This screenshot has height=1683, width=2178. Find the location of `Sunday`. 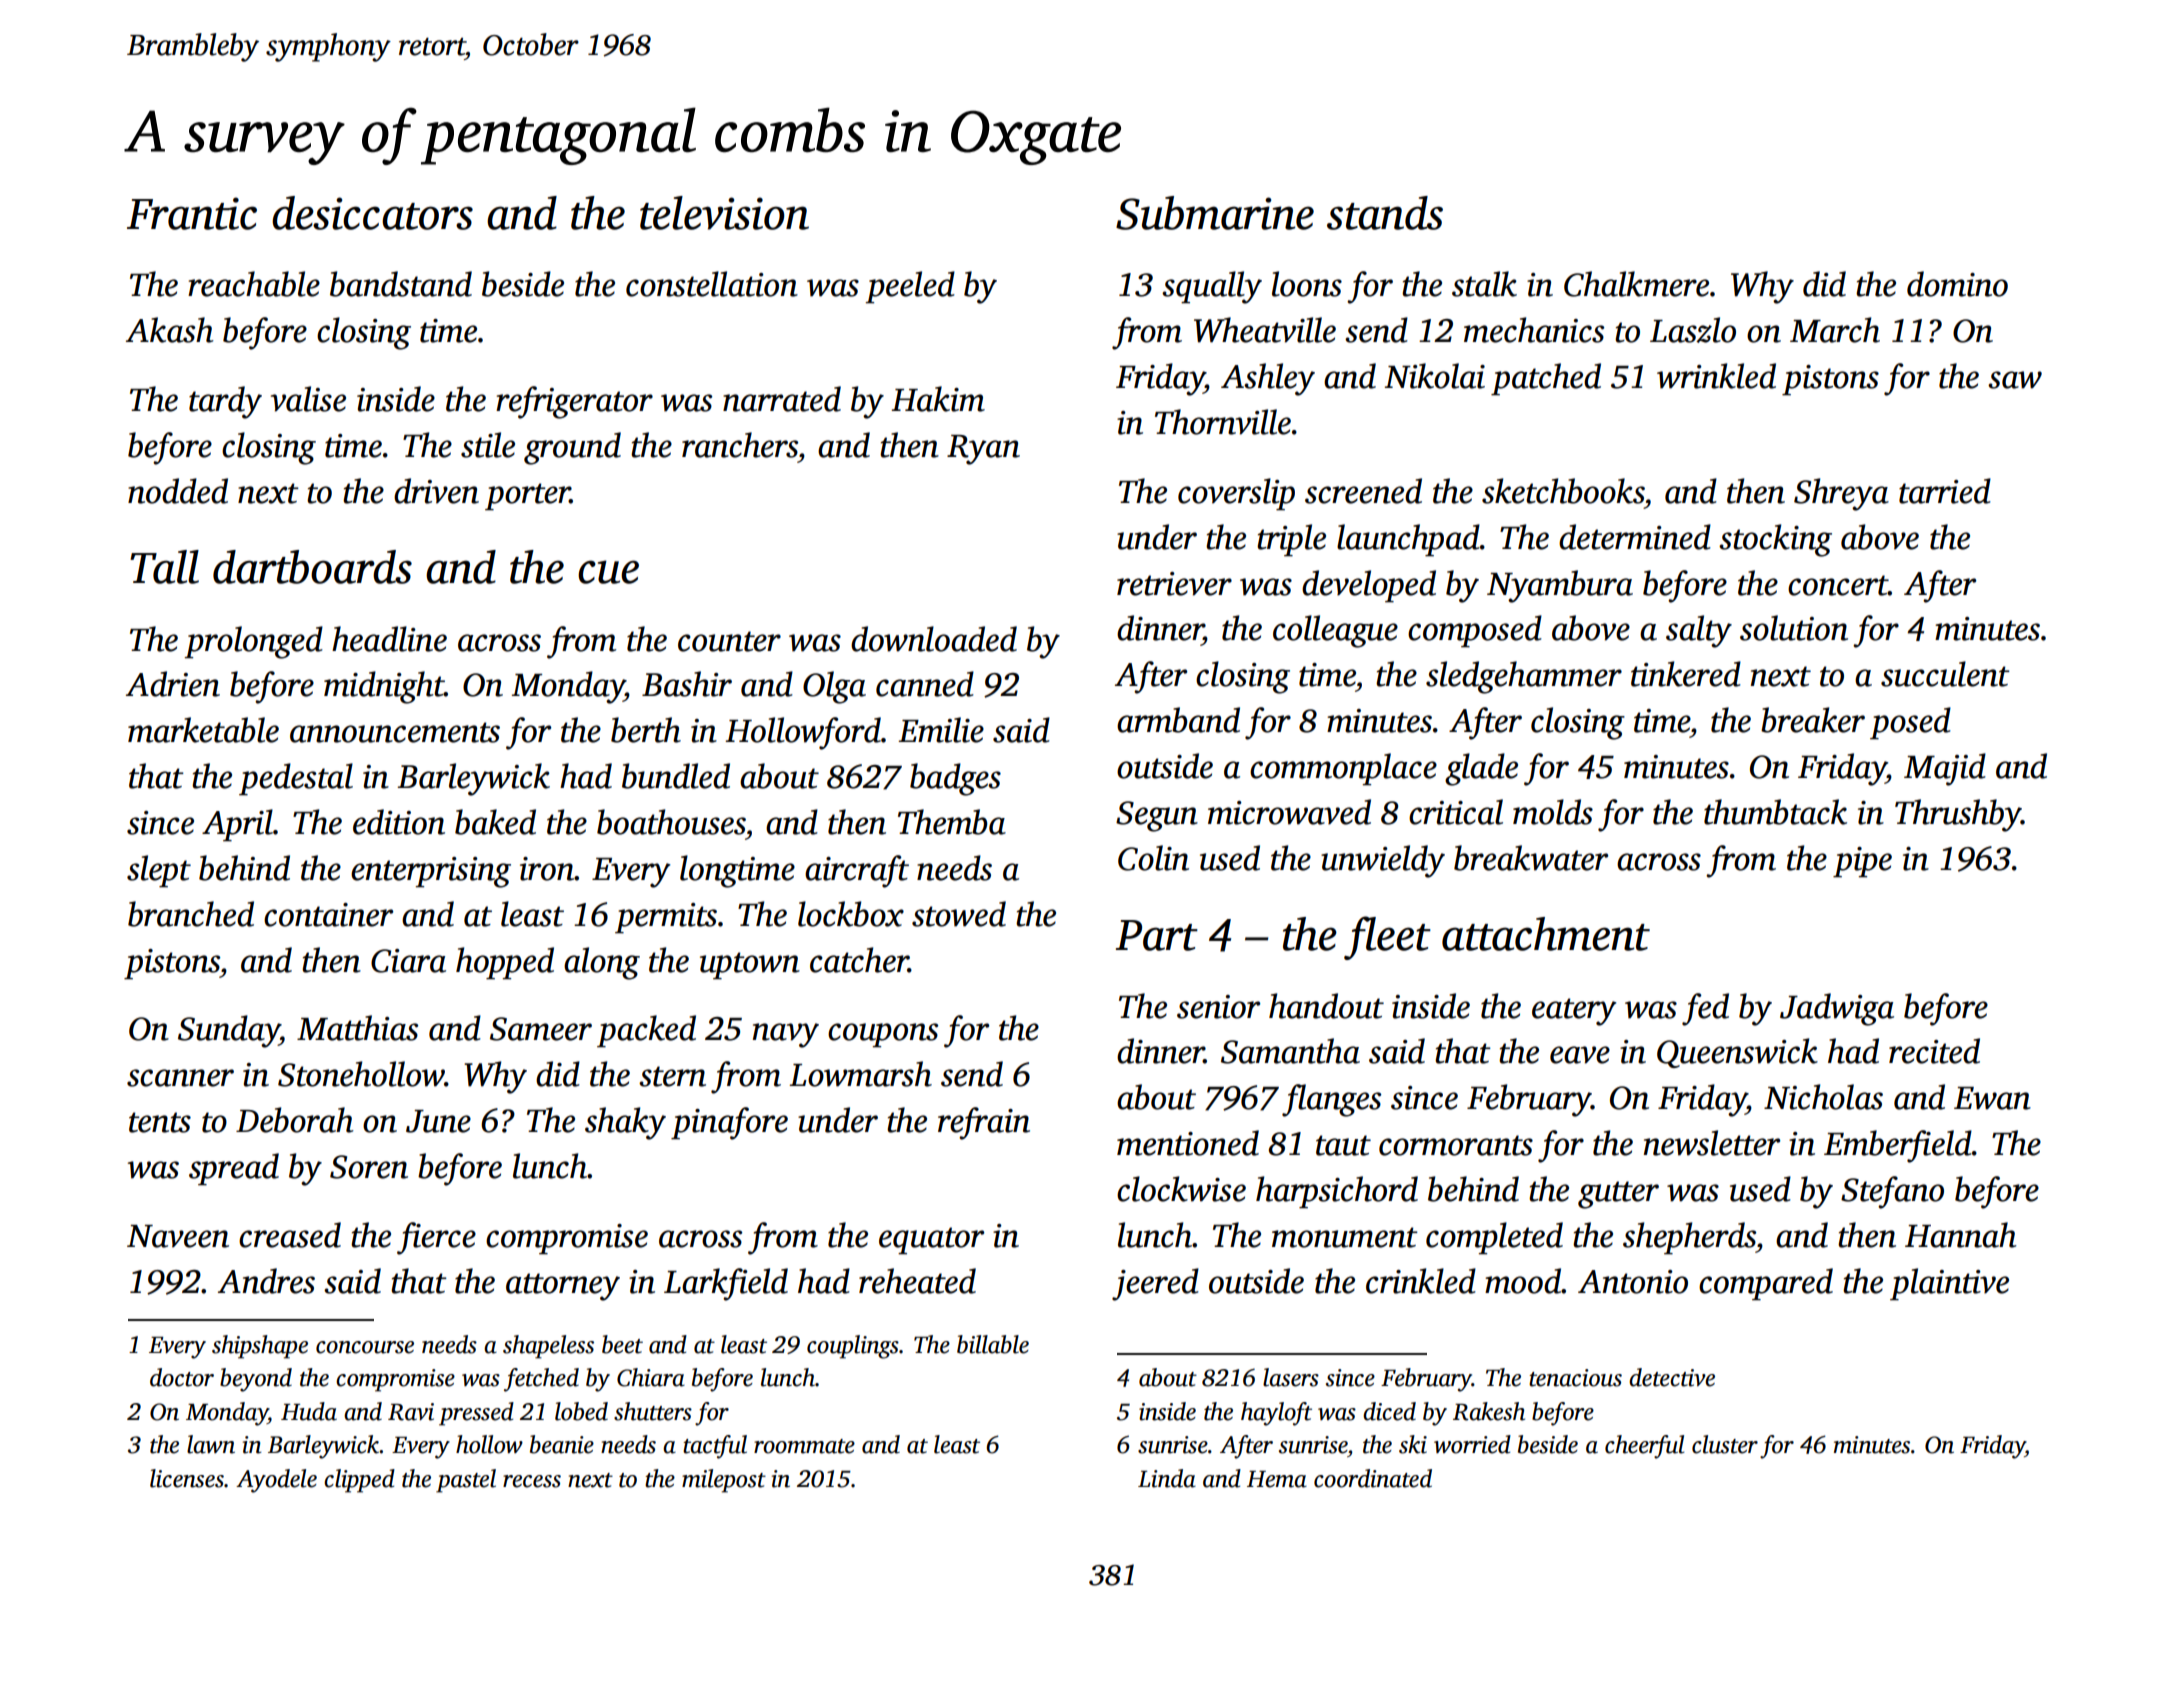

Sunday is located at coordinates (229, 1031).
